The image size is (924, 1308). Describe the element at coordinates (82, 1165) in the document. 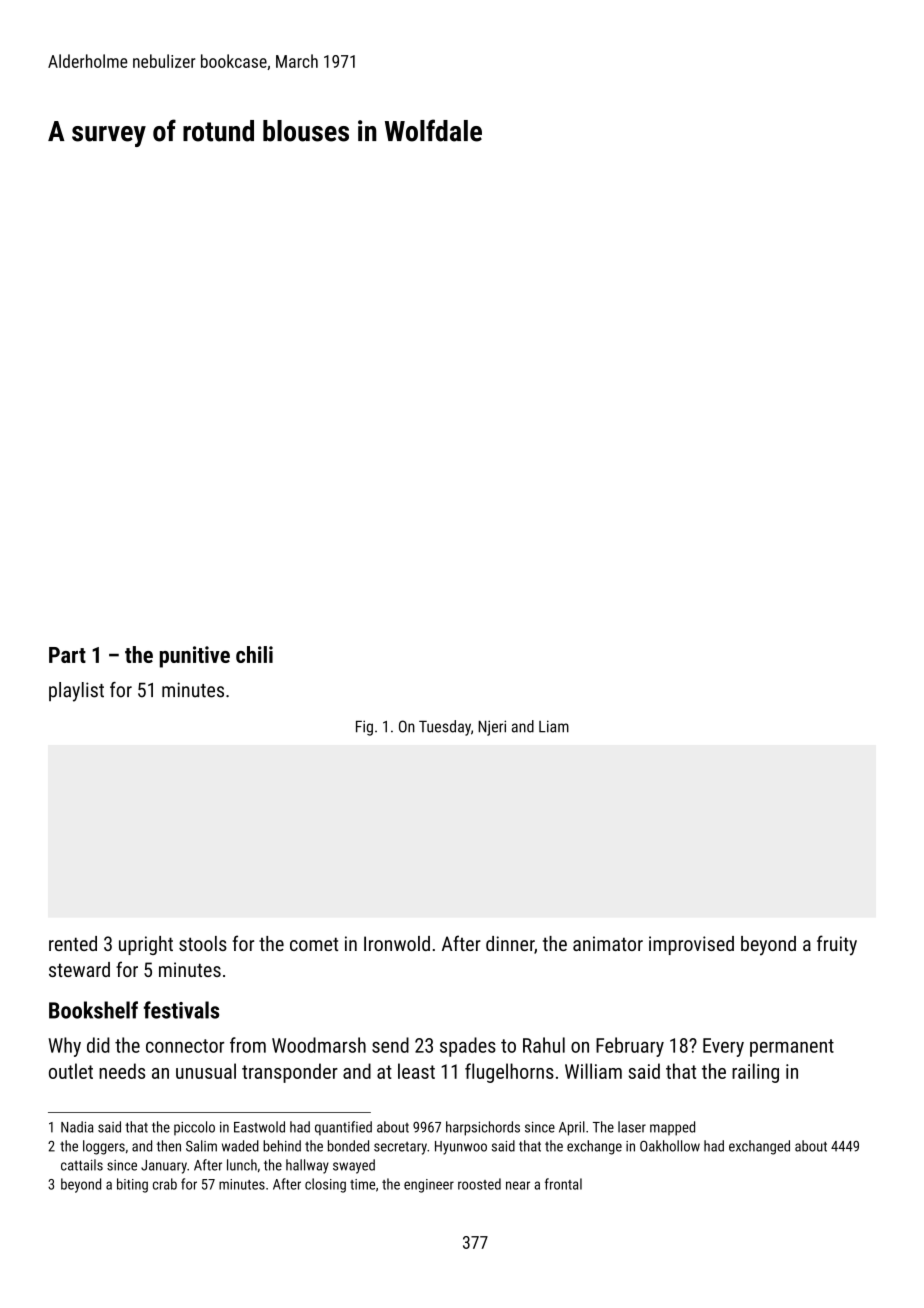

I see `cattails` at that location.
